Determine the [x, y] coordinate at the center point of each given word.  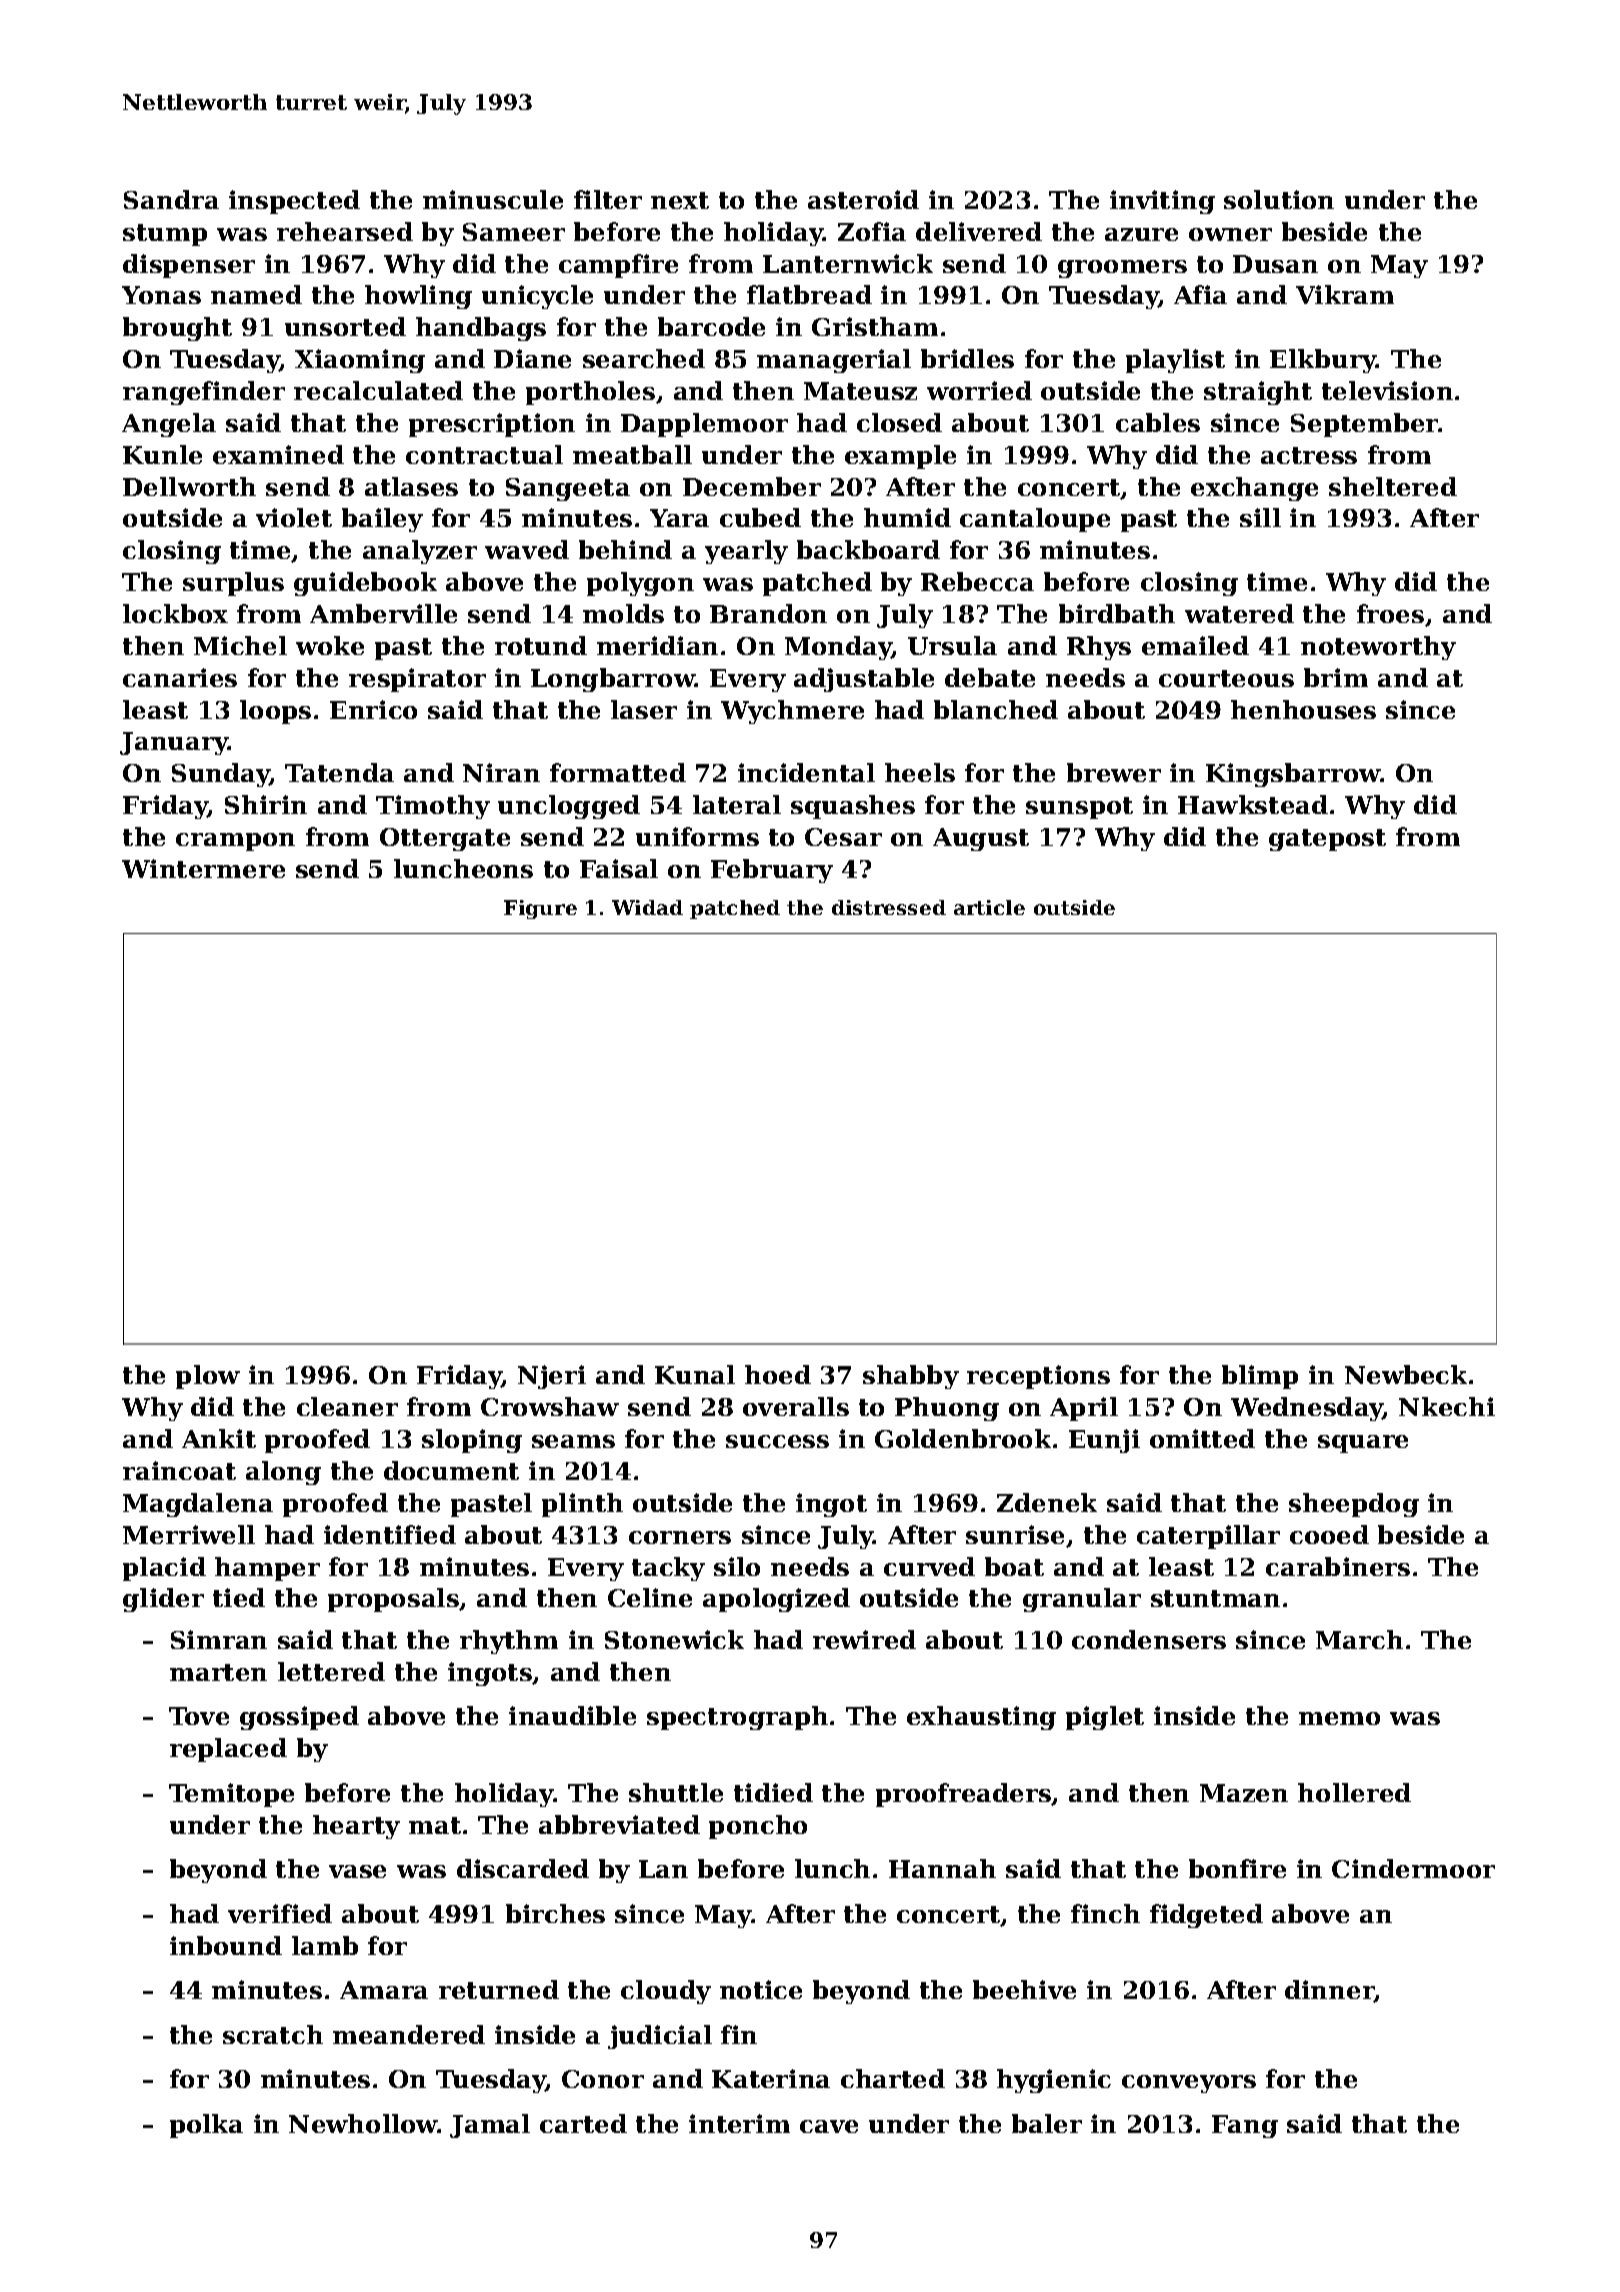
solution [1279, 199]
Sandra [171, 199]
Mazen [1244, 1793]
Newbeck [1406, 1374]
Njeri [552, 1377]
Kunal [695, 1374]
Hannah [942, 1868]
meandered [409, 2034]
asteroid [863, 199]
